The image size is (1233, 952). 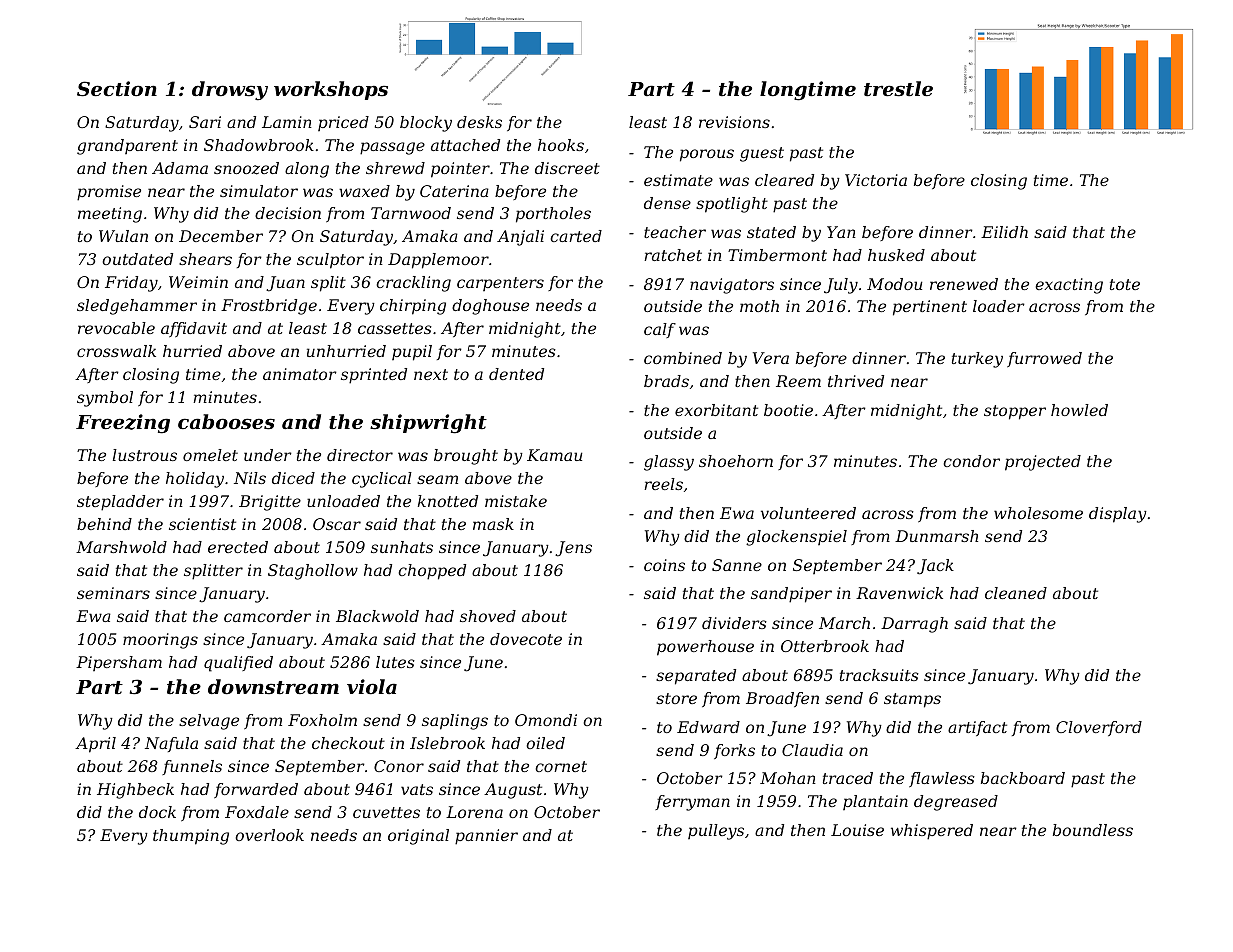 What do you see at coordinates (898, 89) in the screenshot?
I see `trestle` at bounding box center [898, 89].
